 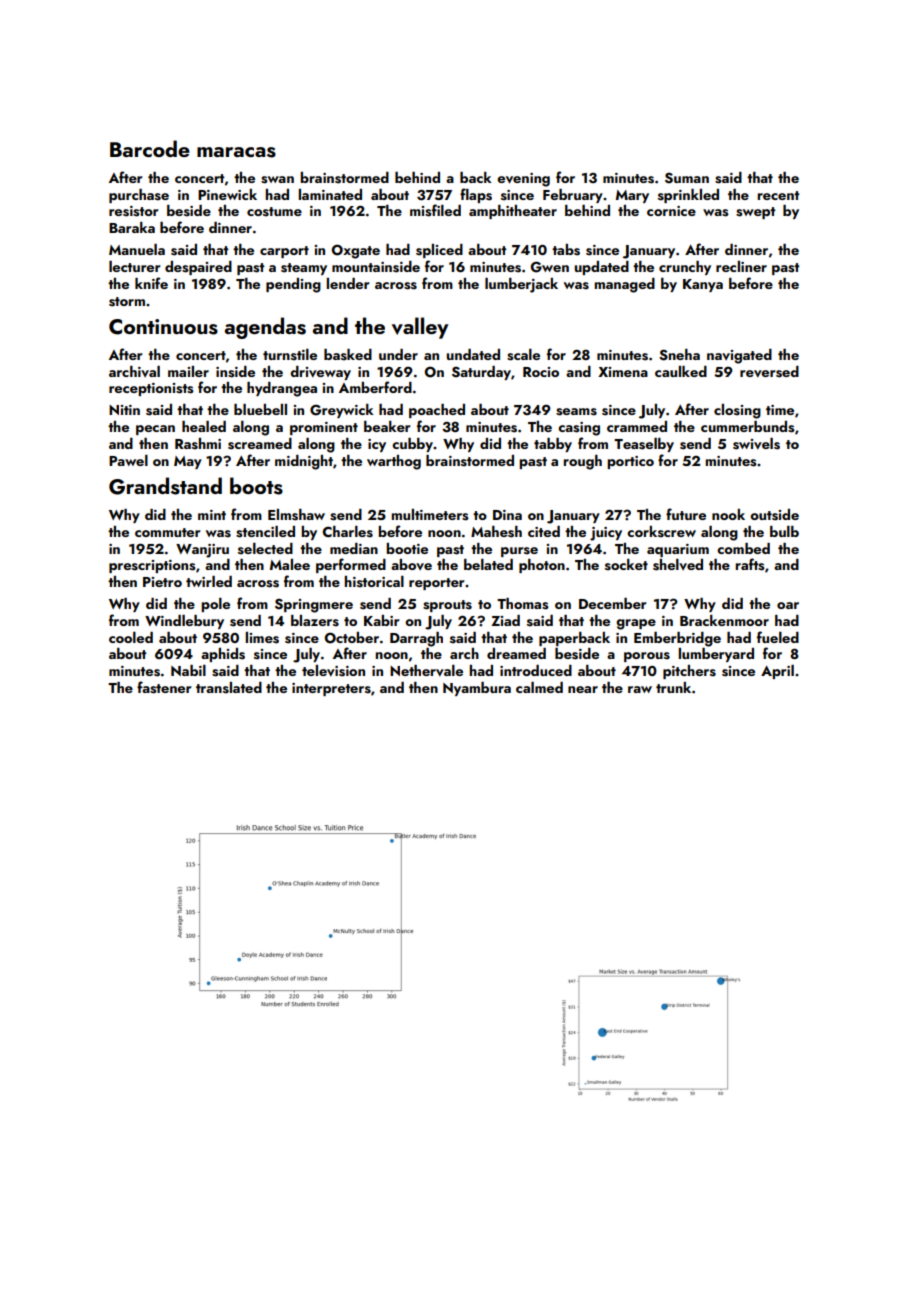 I want to click on Barcode, so click(x=150, y=148).
